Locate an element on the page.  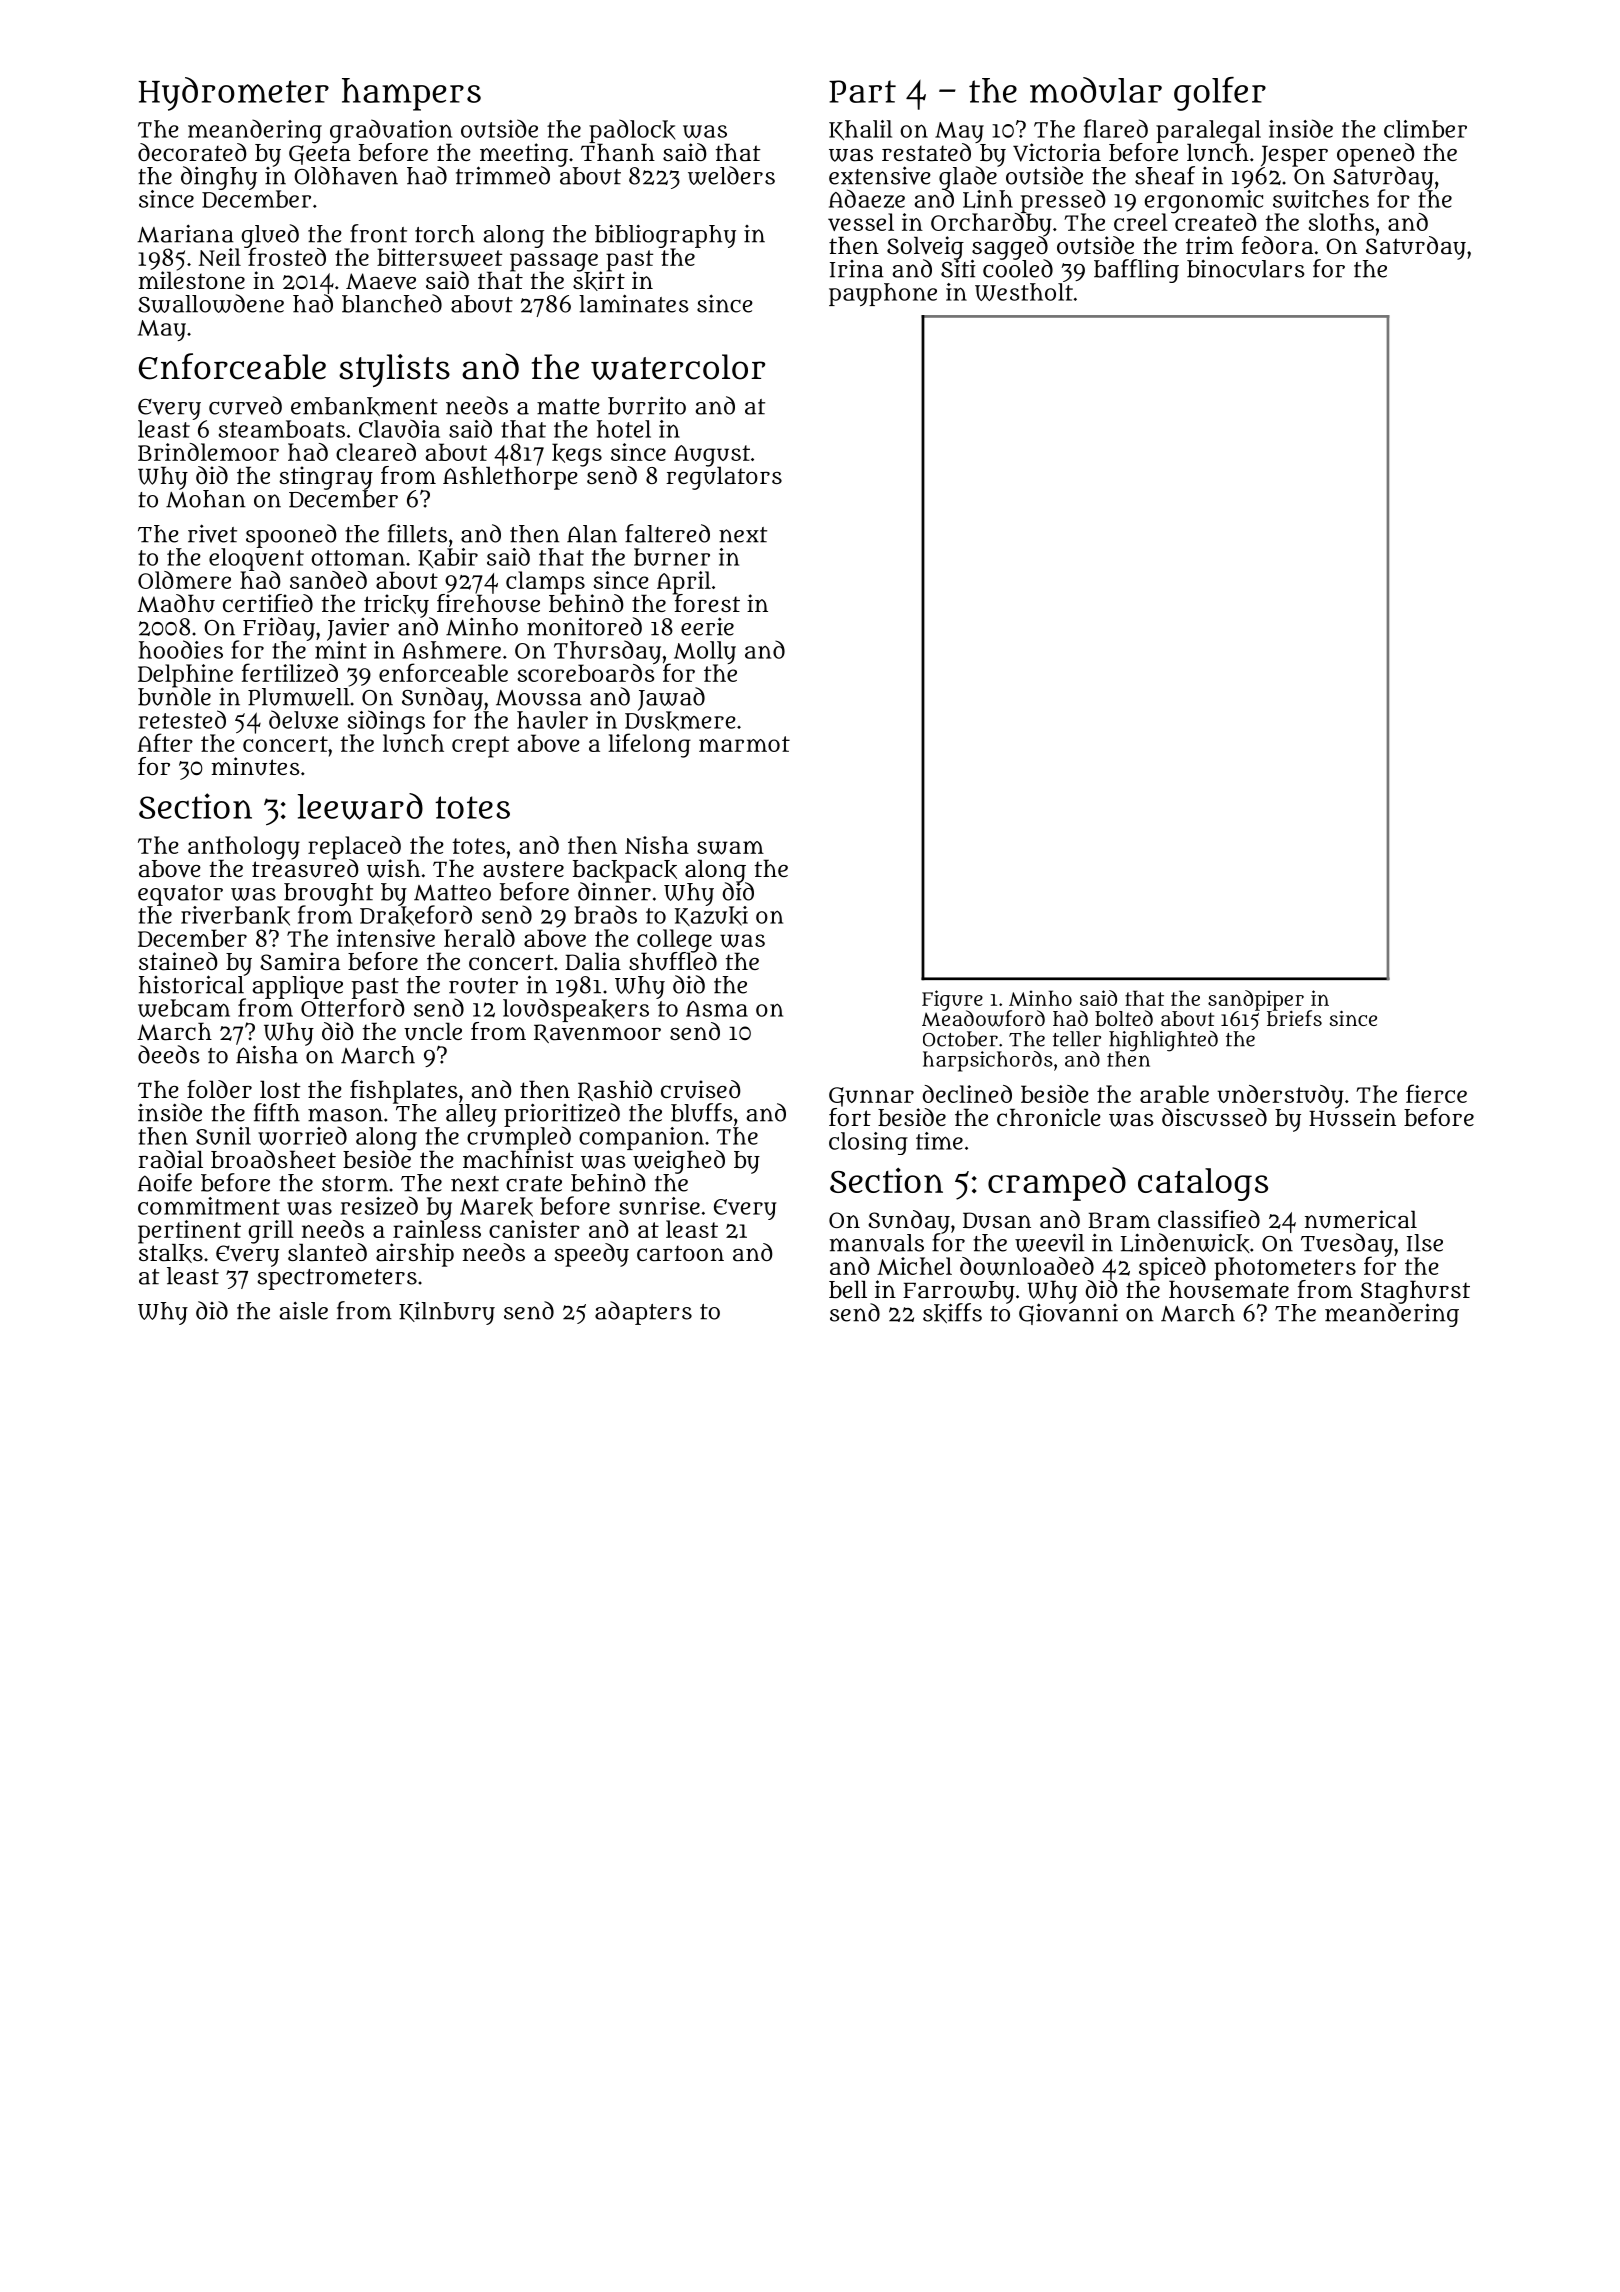
marmot is located at coordinates (744, 744).
